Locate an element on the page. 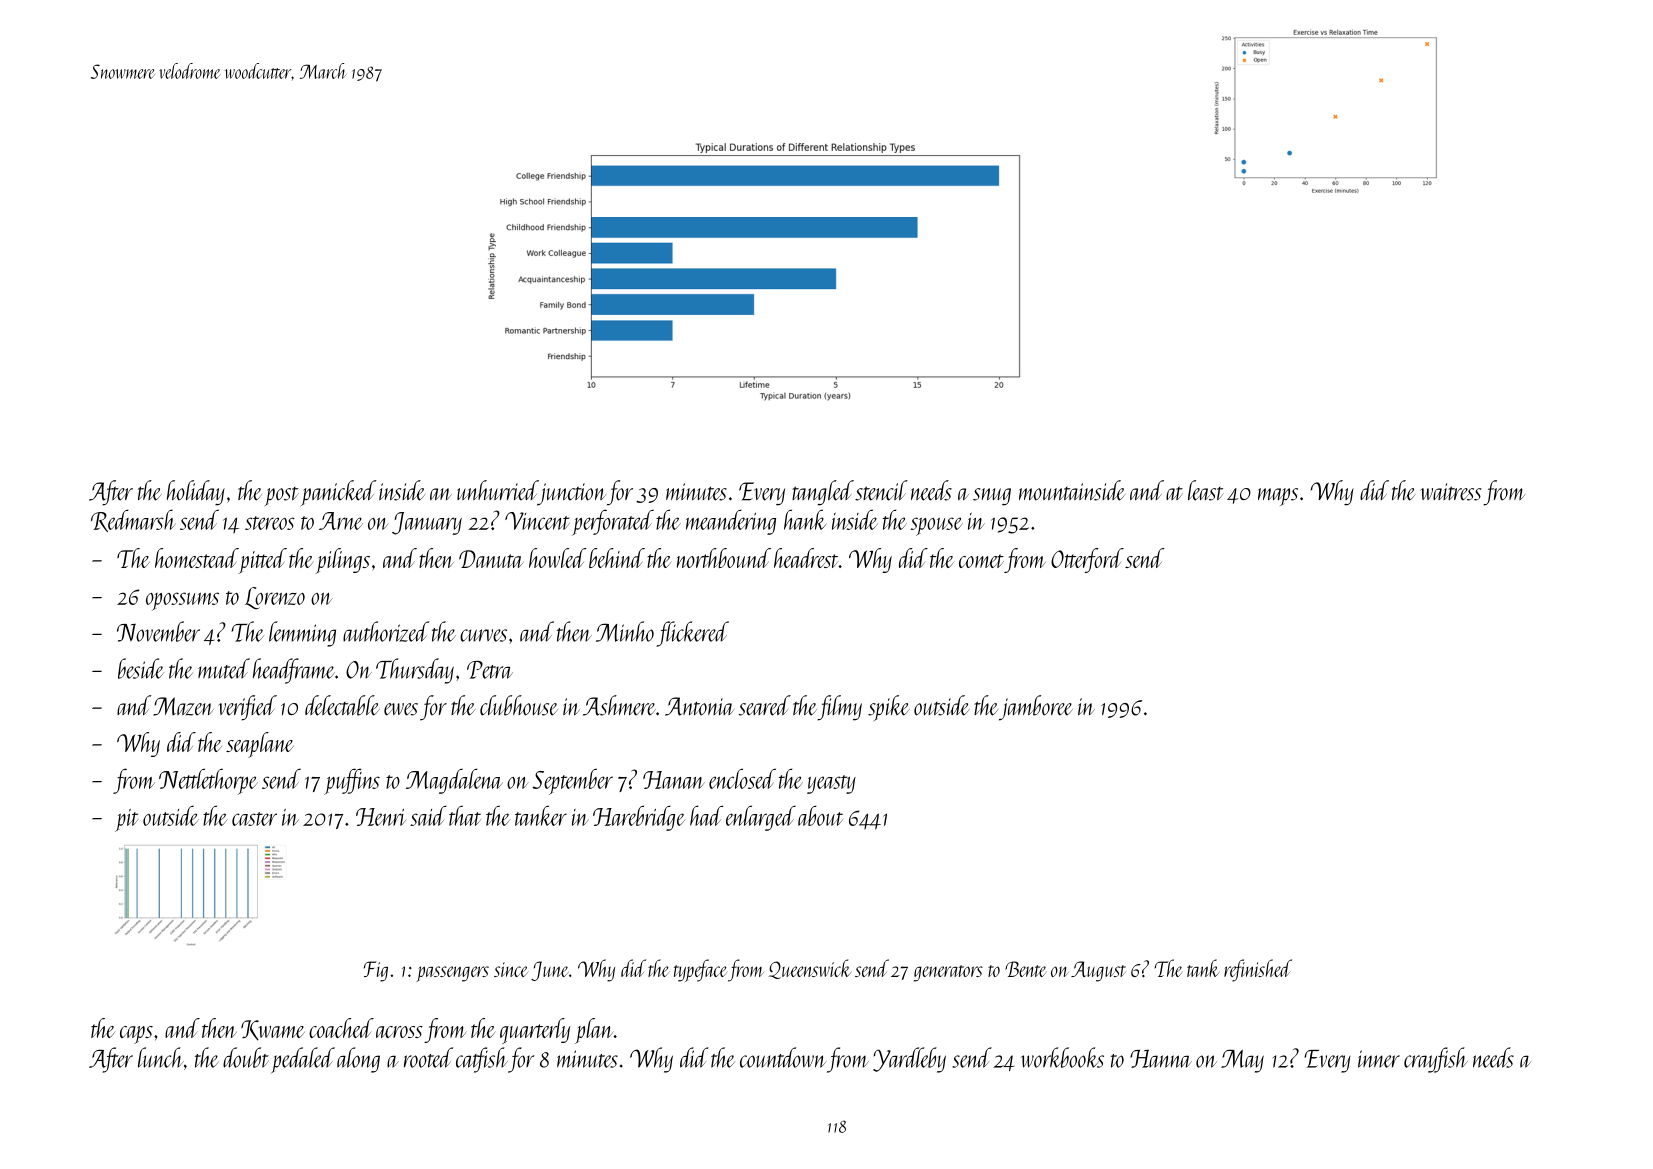  Yardleby is located at coordinates (909, 1060).
